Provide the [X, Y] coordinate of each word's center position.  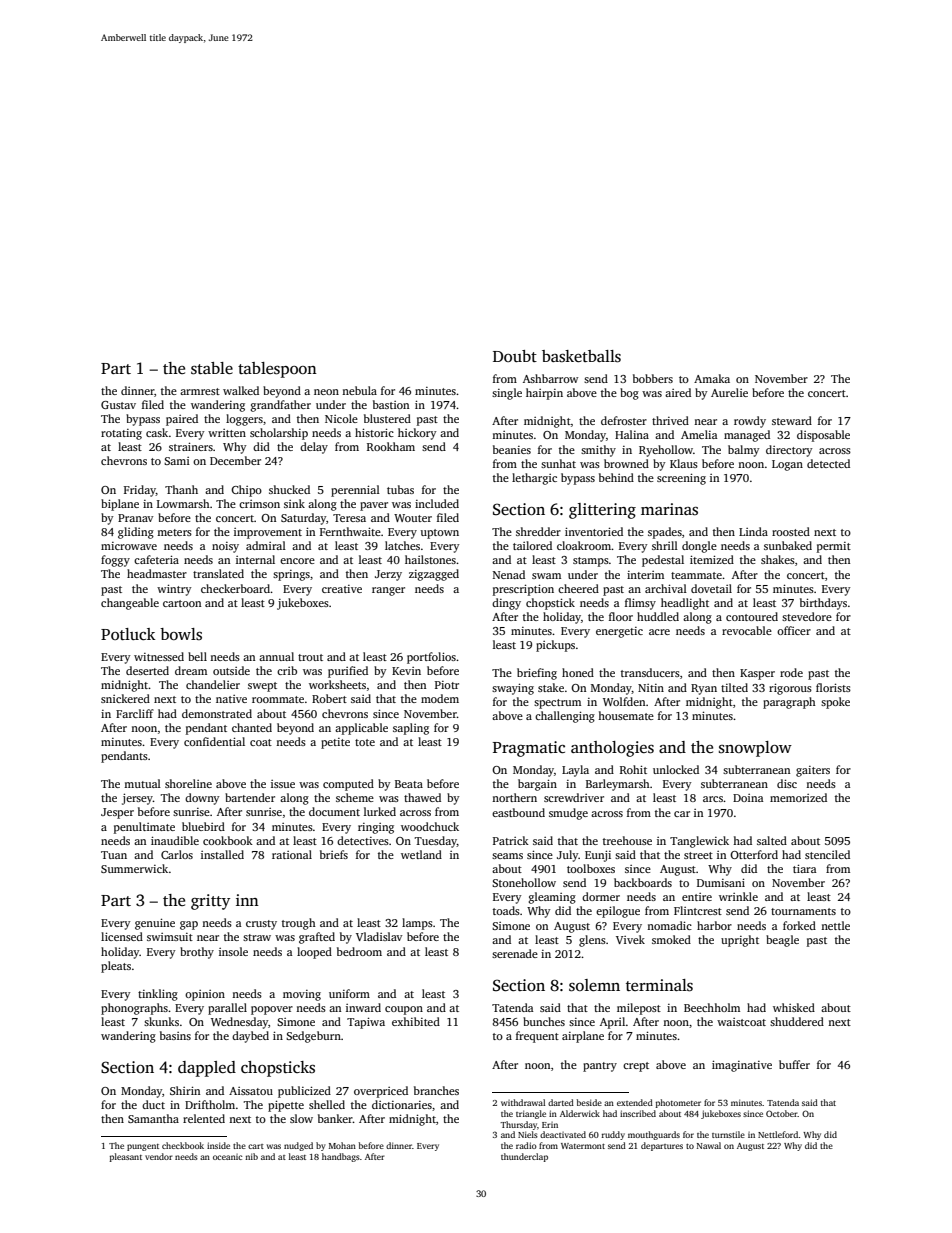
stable [212, 368]
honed [578, 672]
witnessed [159, 656]
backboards [643, 882]
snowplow [755, 749]
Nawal [709, 1145]
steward [792, 420]
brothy [197, 953]
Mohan [342, 1145]
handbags [341, 1157]
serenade [515, 953]
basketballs [581, 356]
